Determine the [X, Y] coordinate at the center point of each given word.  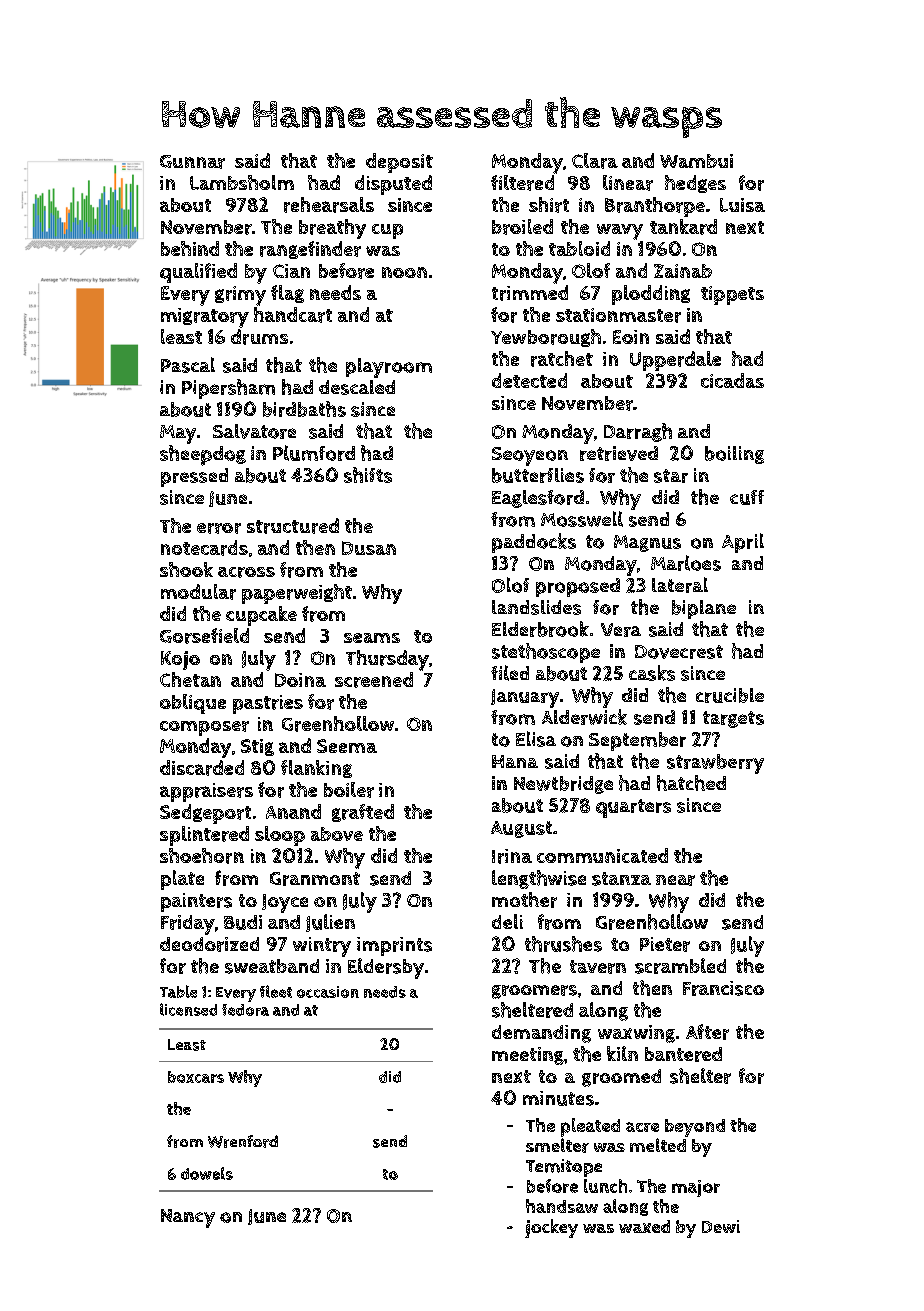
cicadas [732, 380]
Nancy [188, 1218]
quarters [633, 808]
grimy [240, 296]
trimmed [530, 293]
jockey [551, 1228]
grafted [363, 813]
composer [204, 728]
